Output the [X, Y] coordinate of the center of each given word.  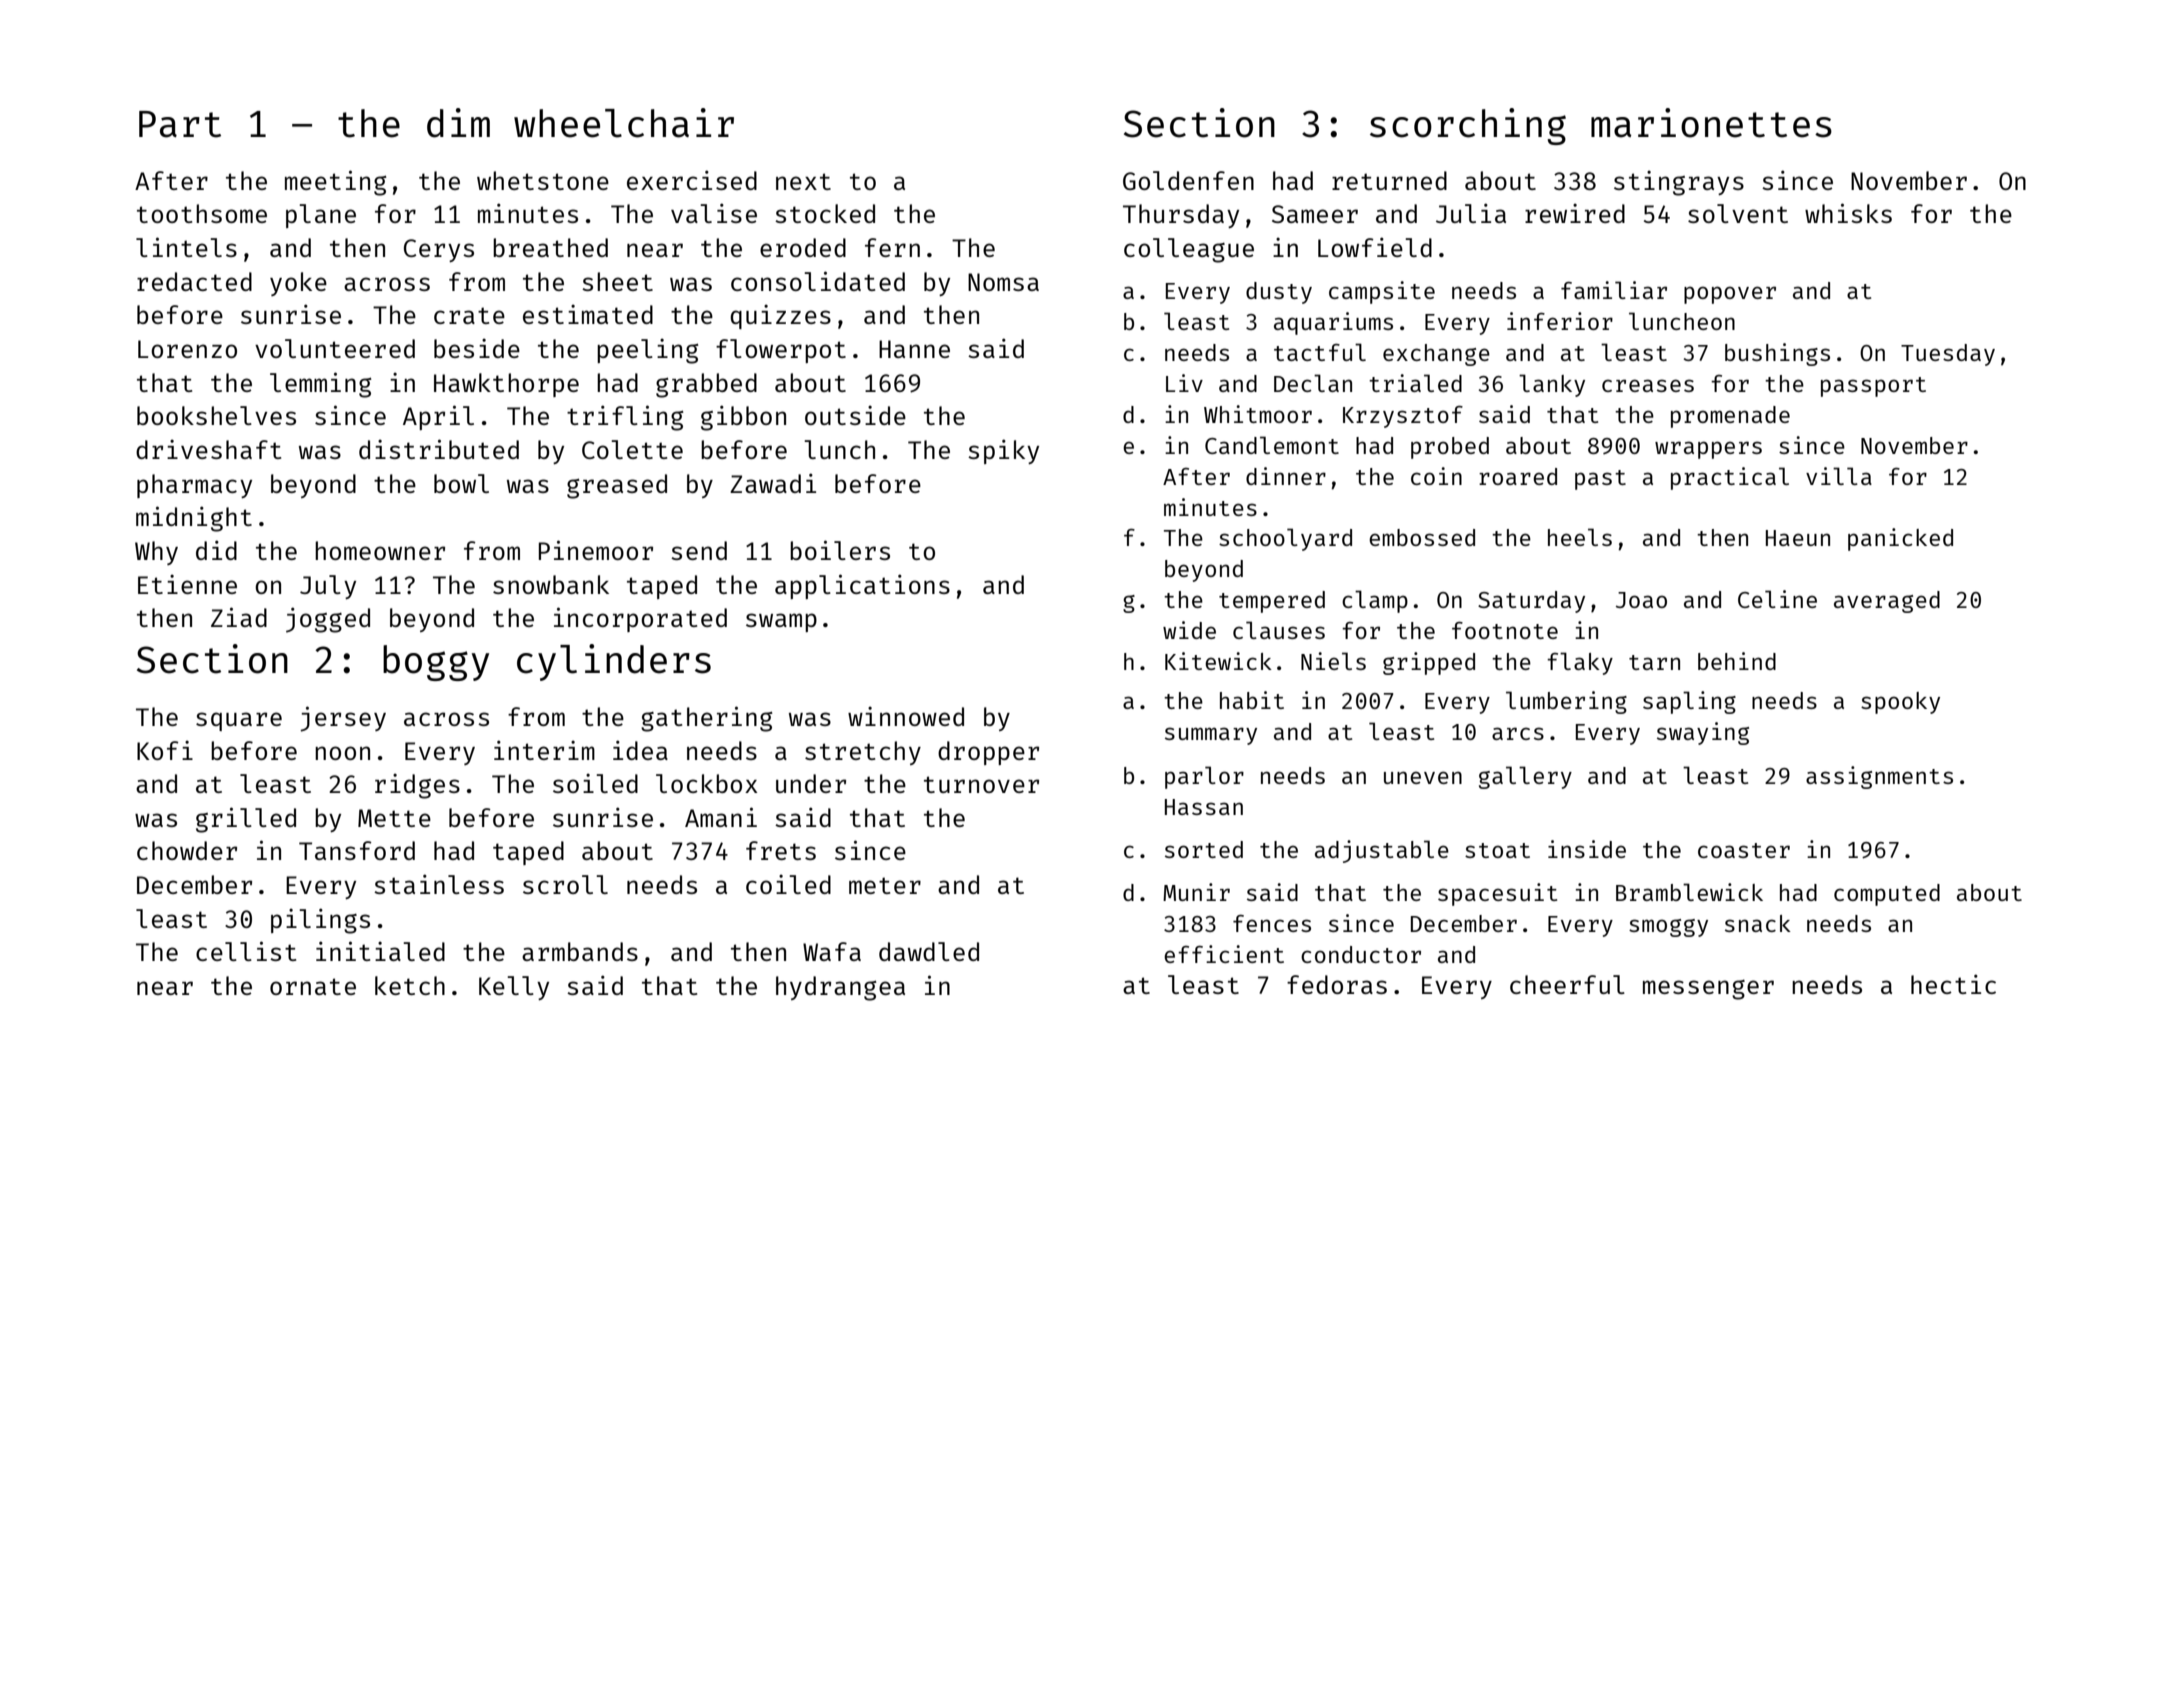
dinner [1286, 476]
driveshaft [208, 449]
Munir [1196, 892]
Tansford [357, 850]
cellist [246, 951]
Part [180, 124]
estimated [588, 314]
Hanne [914, 349]
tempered [1272, 602]
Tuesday [1948, 355]
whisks [1848, 213]
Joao [1641, 600]
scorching [1468, 126]
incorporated [640, 619]
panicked [1900, 539]
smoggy [1668, 928]
